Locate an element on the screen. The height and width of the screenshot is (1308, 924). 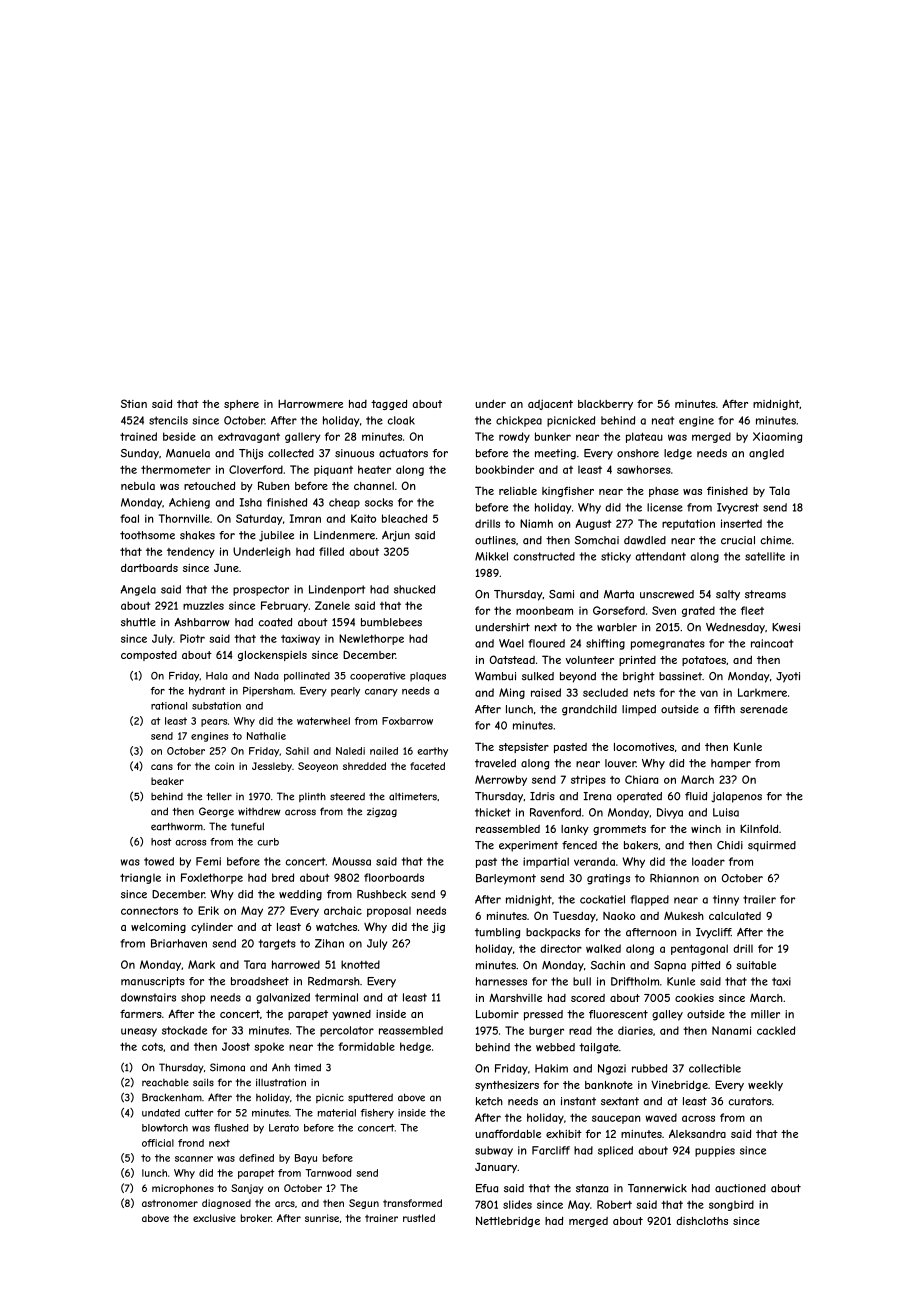
Wael is located at coordinates (511, 643).
